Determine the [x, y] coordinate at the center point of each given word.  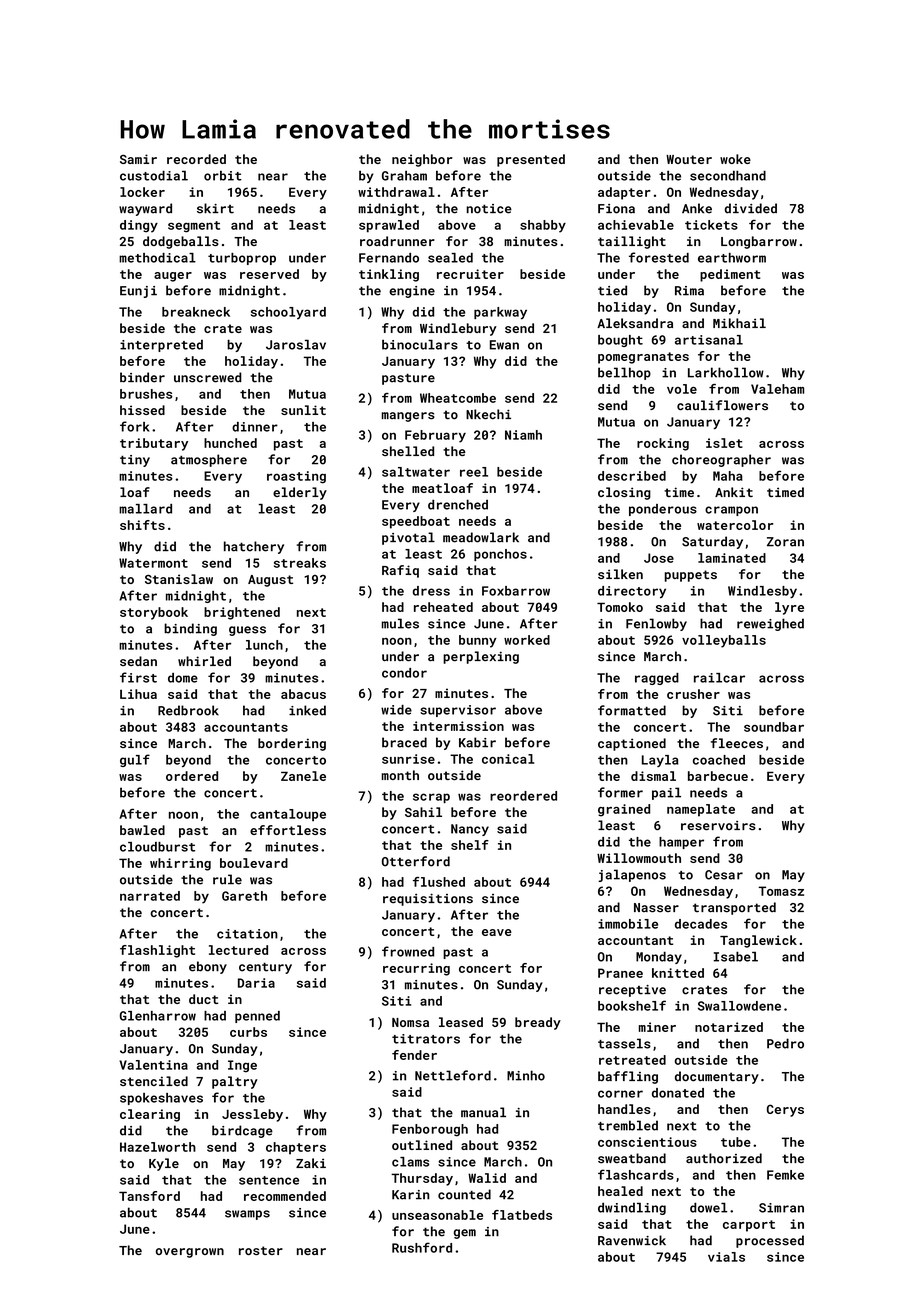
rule [227, 879]
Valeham [777, 389]
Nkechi [488, 414]
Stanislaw [179, 579]
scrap [431, 798]
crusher [693, 694]
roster [261, 1250]
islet [724, 443]
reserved [269, 274]
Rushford [422, 1247]
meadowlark [481, 537]
